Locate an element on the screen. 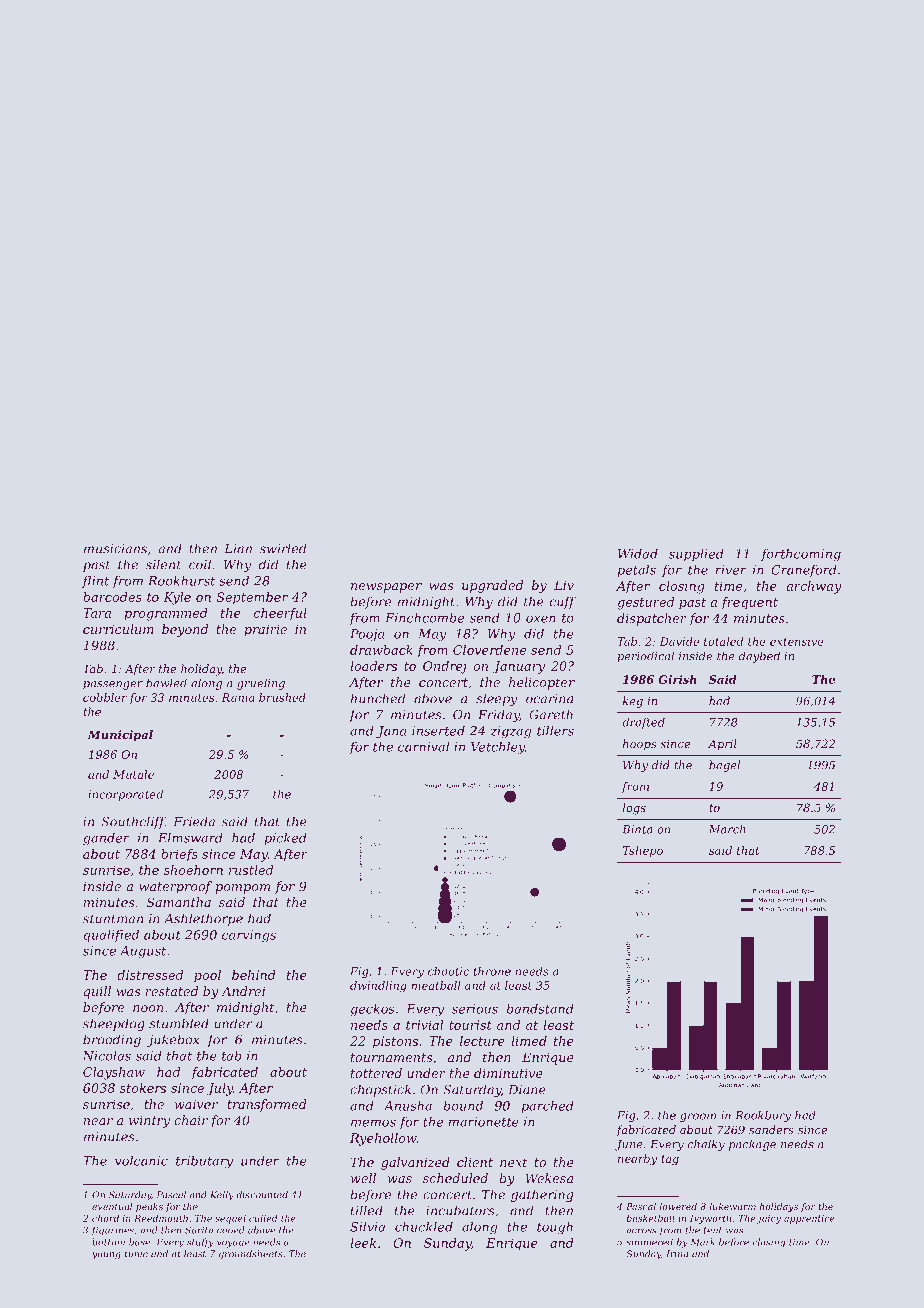  upgraded is located at coordinates (492, 586).
